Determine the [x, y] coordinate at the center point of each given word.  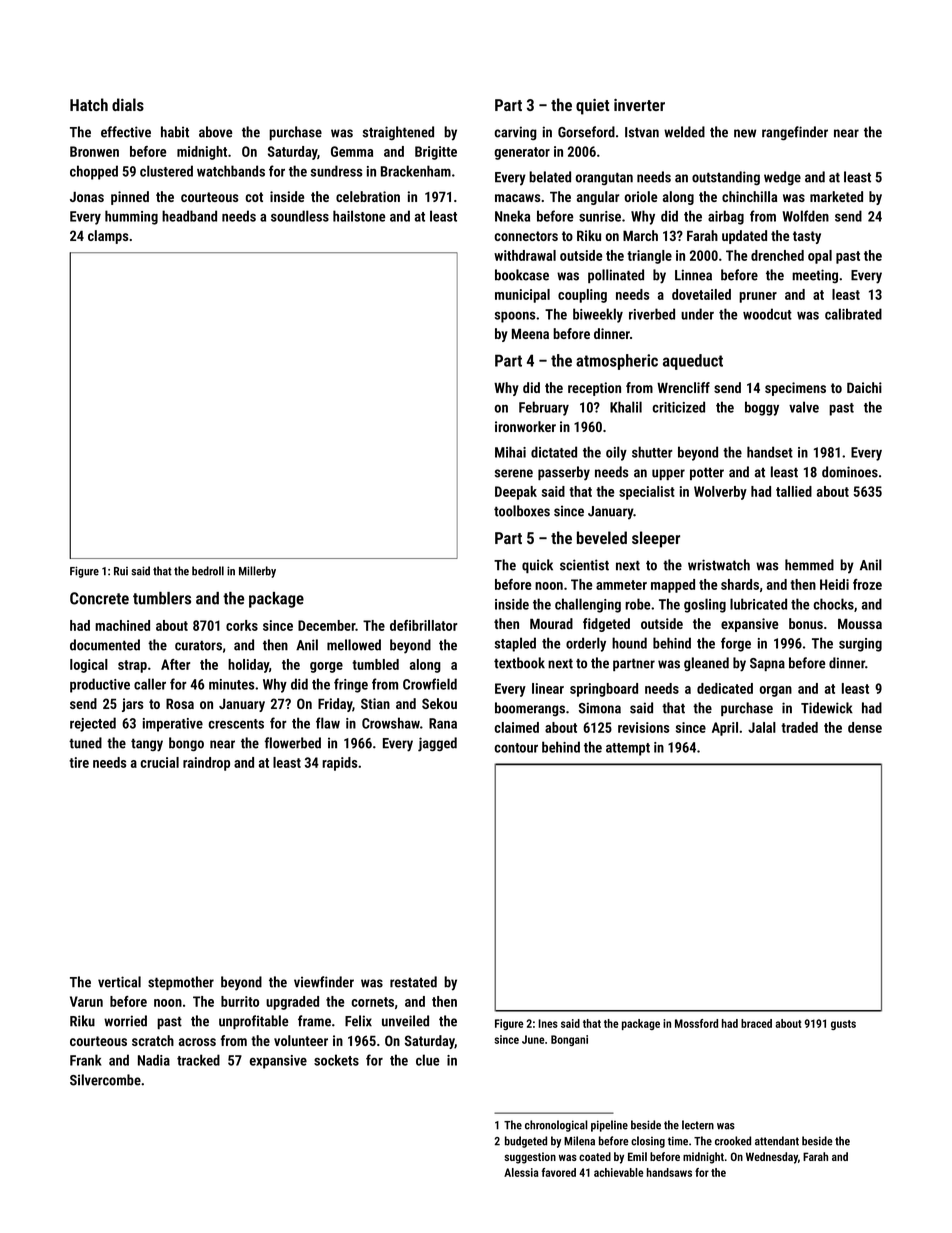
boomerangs [530, 709]
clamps [108, 237]
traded [799, 727]
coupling [582, 296]
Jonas [87, 196]
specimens [795, 389]
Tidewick [827, 708]
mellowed [354, 645]
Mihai [510, 452]
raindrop [206, 764]
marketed [836, 196]
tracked [198, 1060]
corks [242, 625]
